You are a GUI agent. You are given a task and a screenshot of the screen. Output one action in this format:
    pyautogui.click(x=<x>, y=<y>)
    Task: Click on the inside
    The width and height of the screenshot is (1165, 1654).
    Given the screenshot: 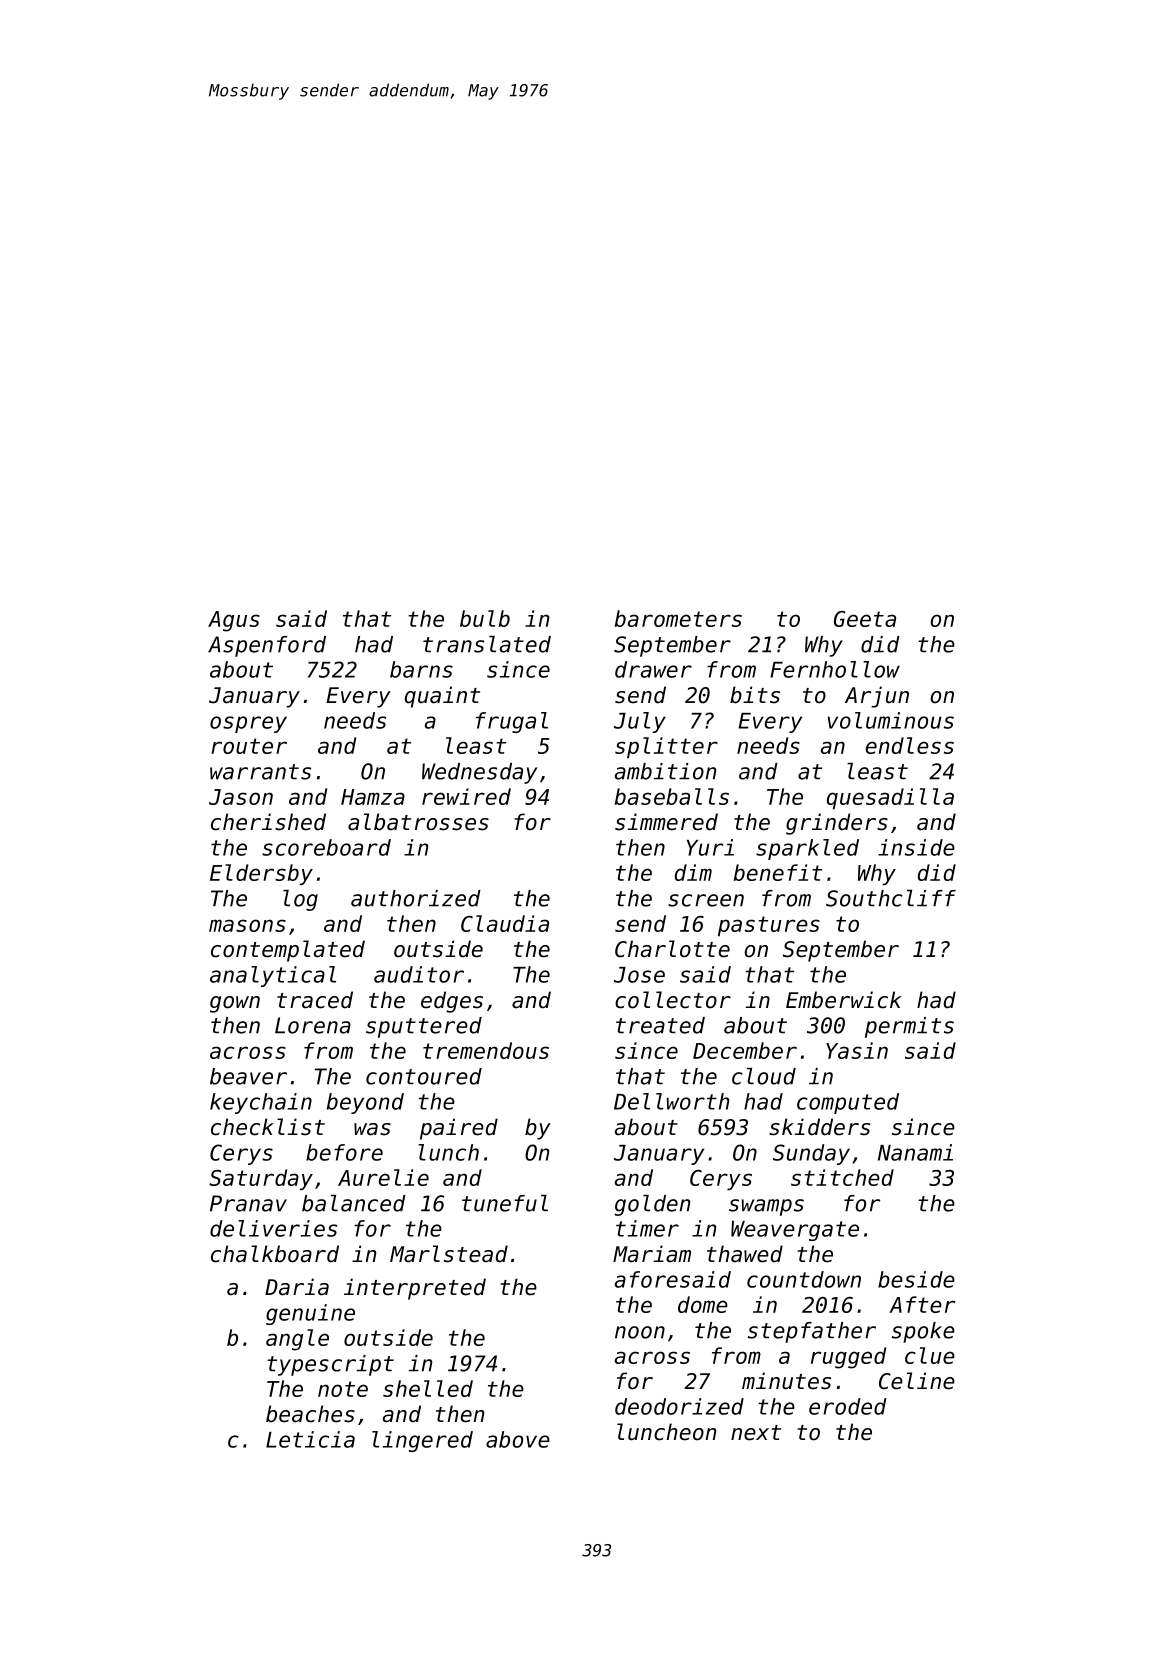 What is the action you would take?
    pyautogui.click(x=916, y=847)
